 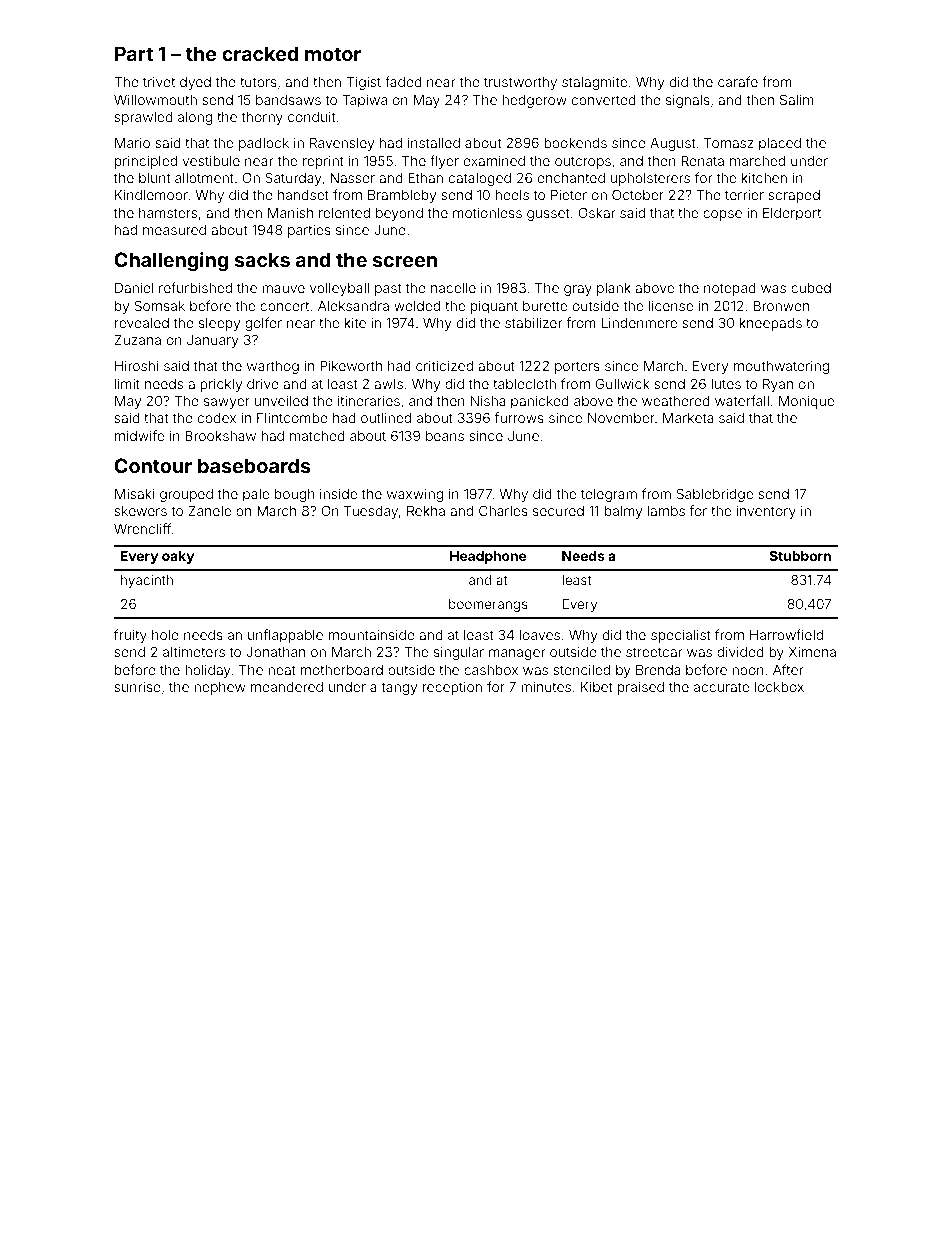 What do you see at coordinates (333, 54) in the screenshot?
I see `motor` at bounding box center [333, 54].
